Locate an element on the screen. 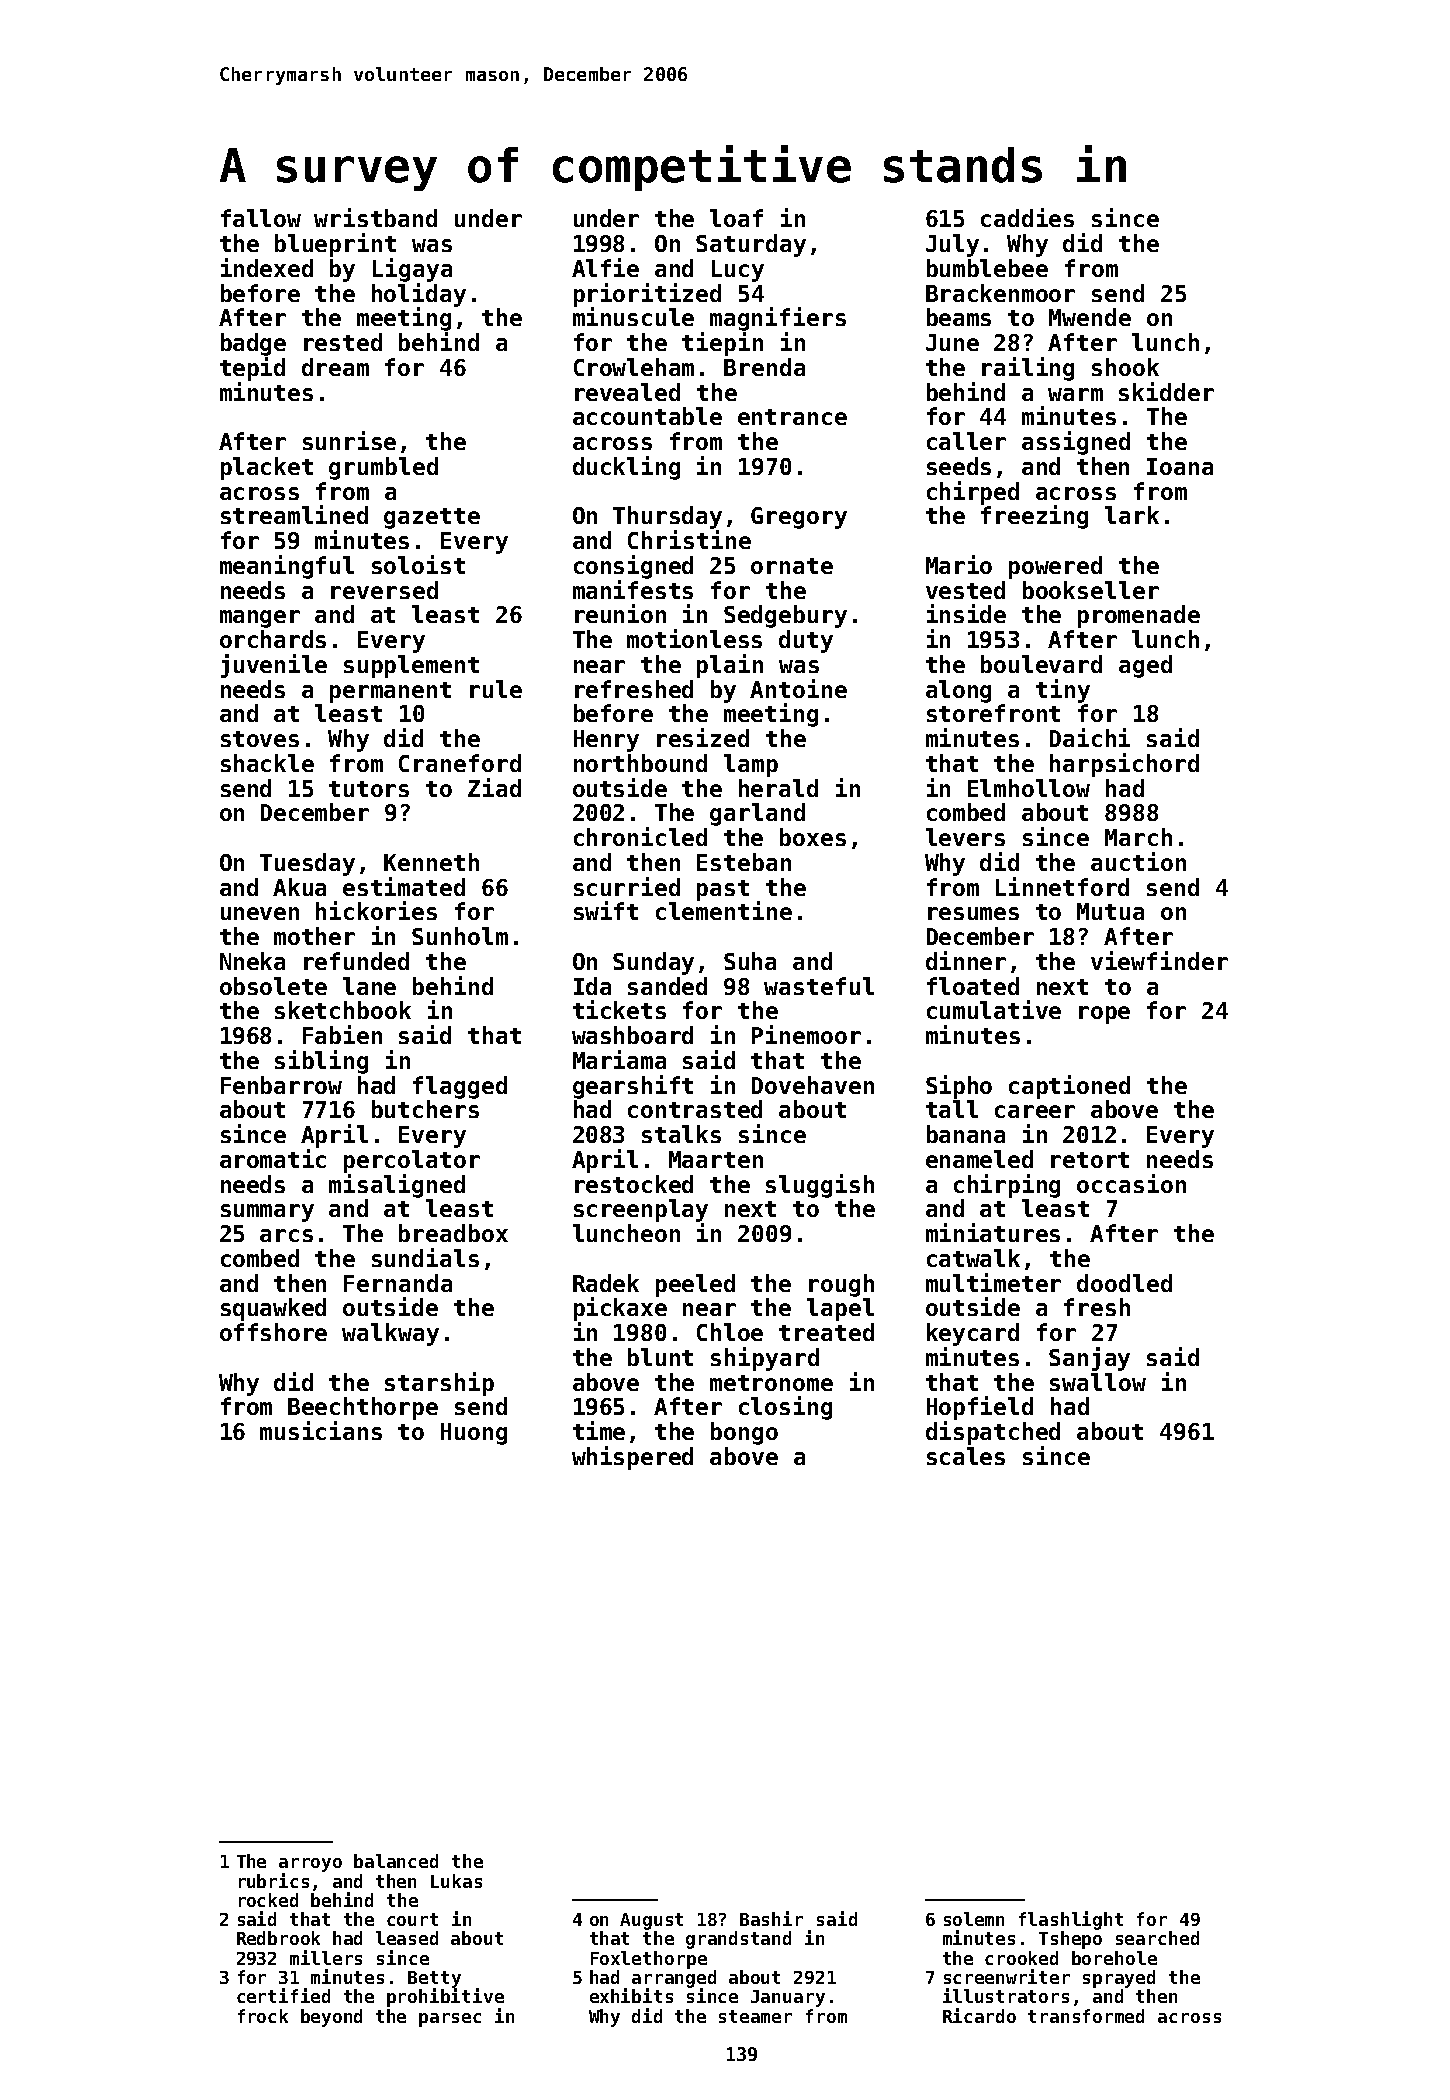 This screenshot has width=1450, height=2100. exhibits is located at coordinates (631, 1995).
